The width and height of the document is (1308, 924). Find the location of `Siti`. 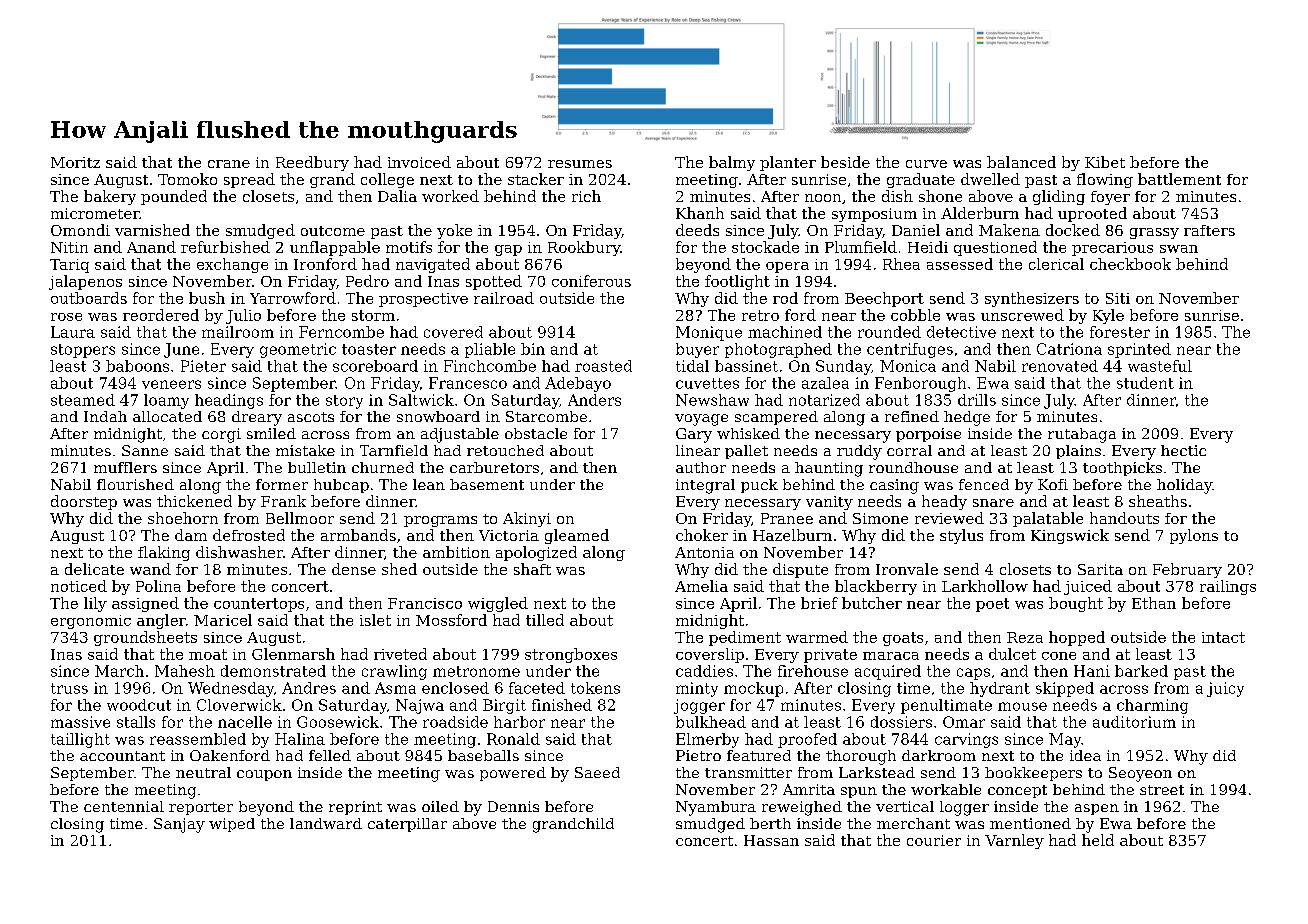

Siti is located at coordinates (1118, 298).
